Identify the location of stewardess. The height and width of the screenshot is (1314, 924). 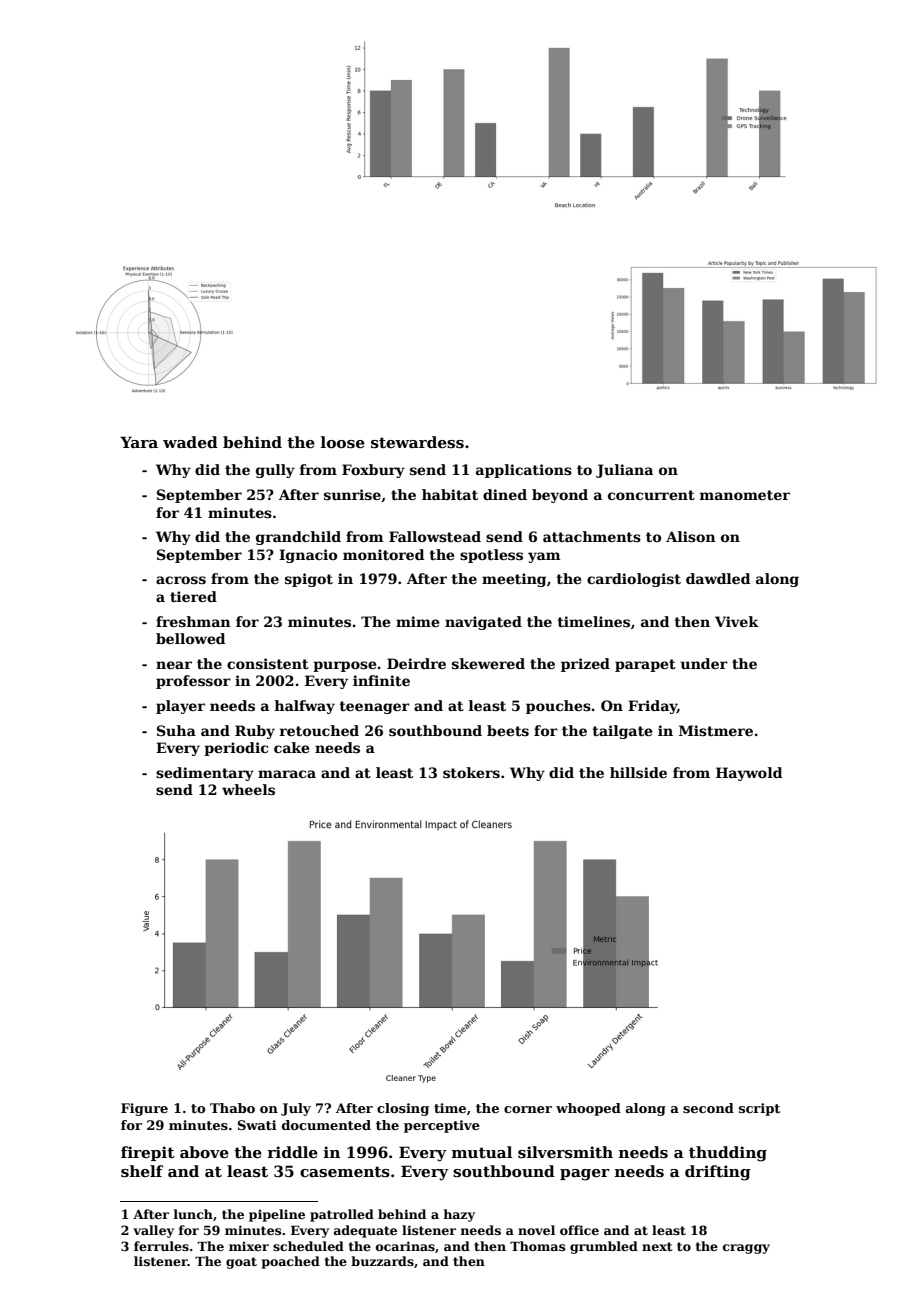
(417, 442).
